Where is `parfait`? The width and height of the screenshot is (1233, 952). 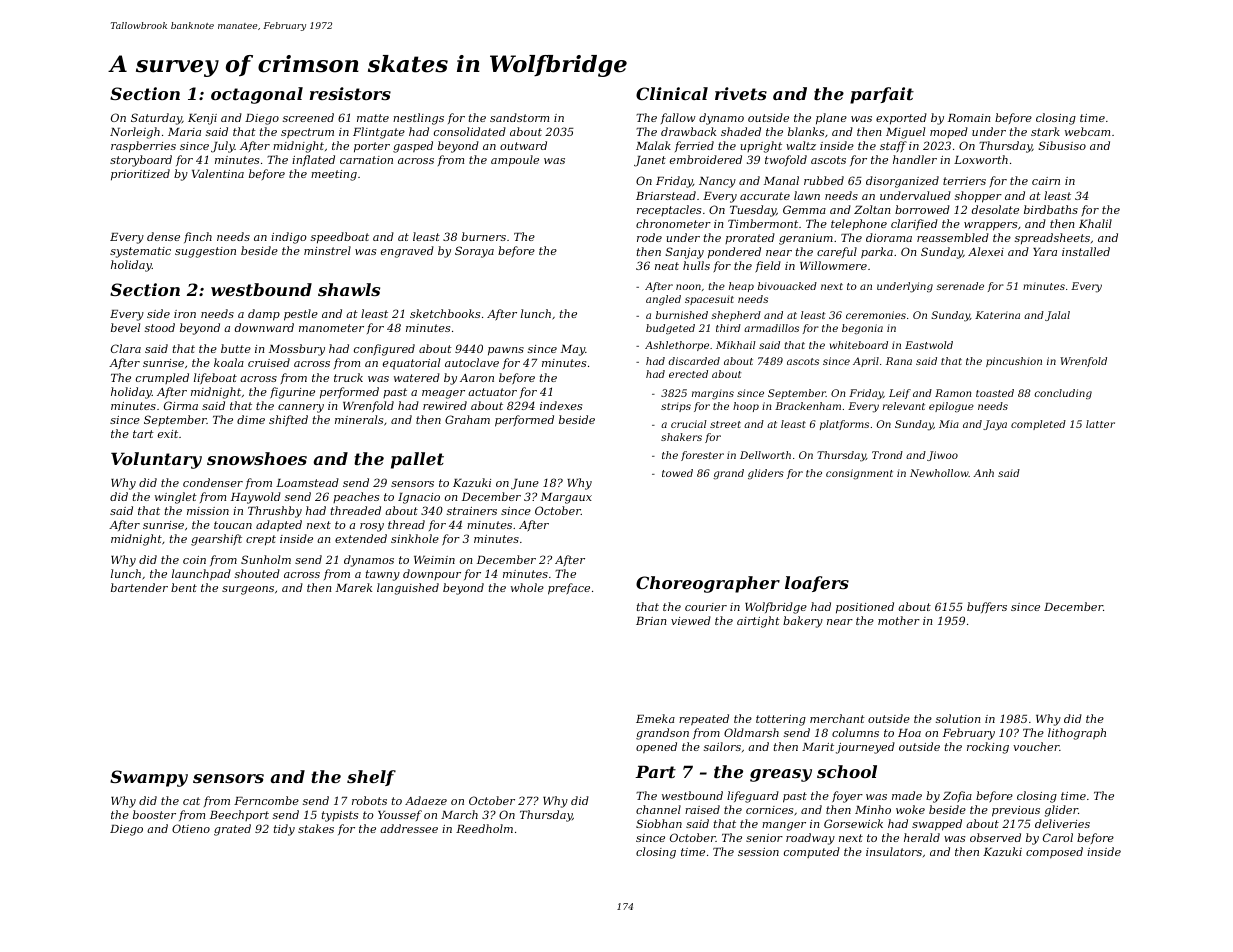 parfait is located at coordinates (882, 95).
